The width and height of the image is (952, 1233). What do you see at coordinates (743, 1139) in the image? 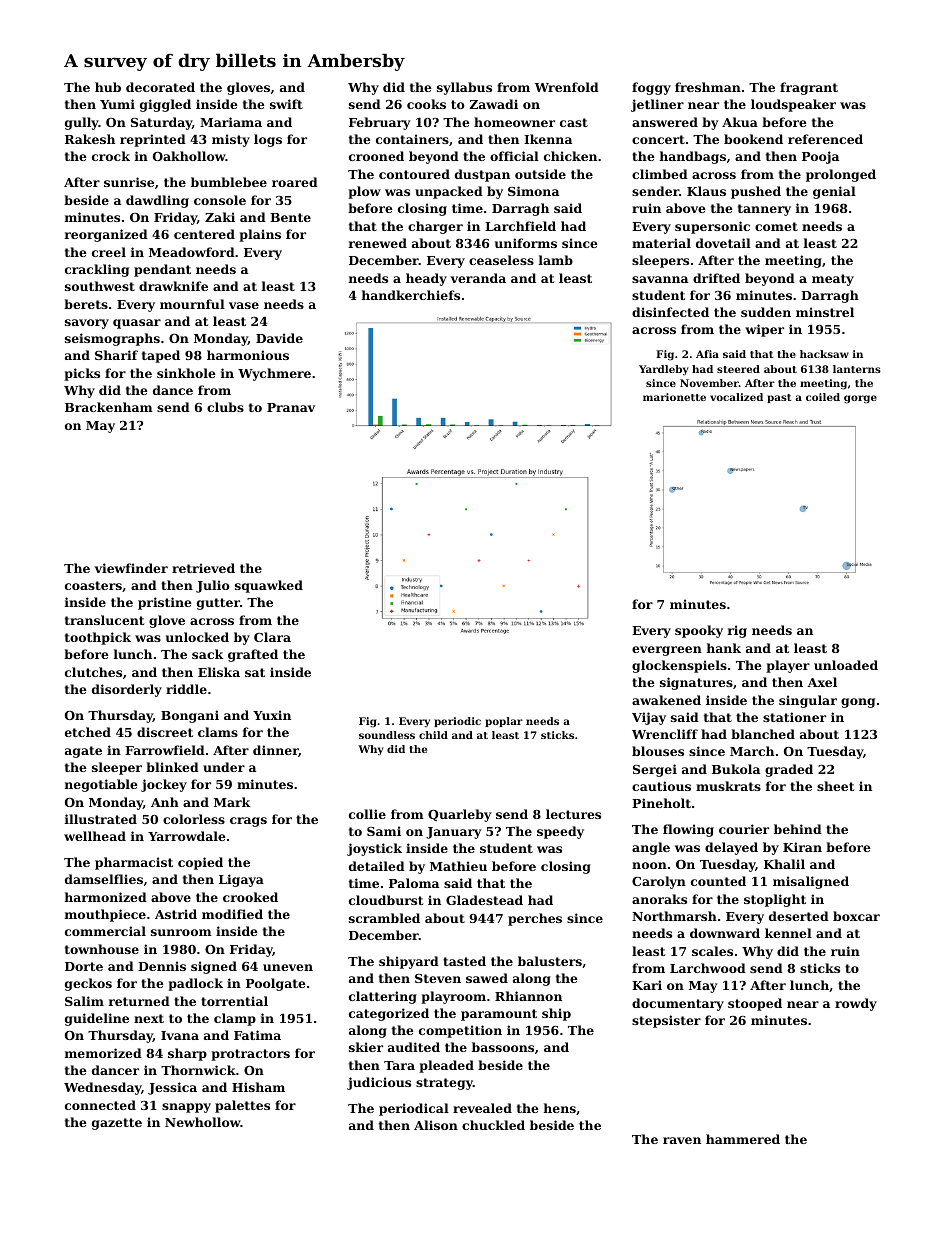
I see `hammered` at bounding box center [743, 1139].
